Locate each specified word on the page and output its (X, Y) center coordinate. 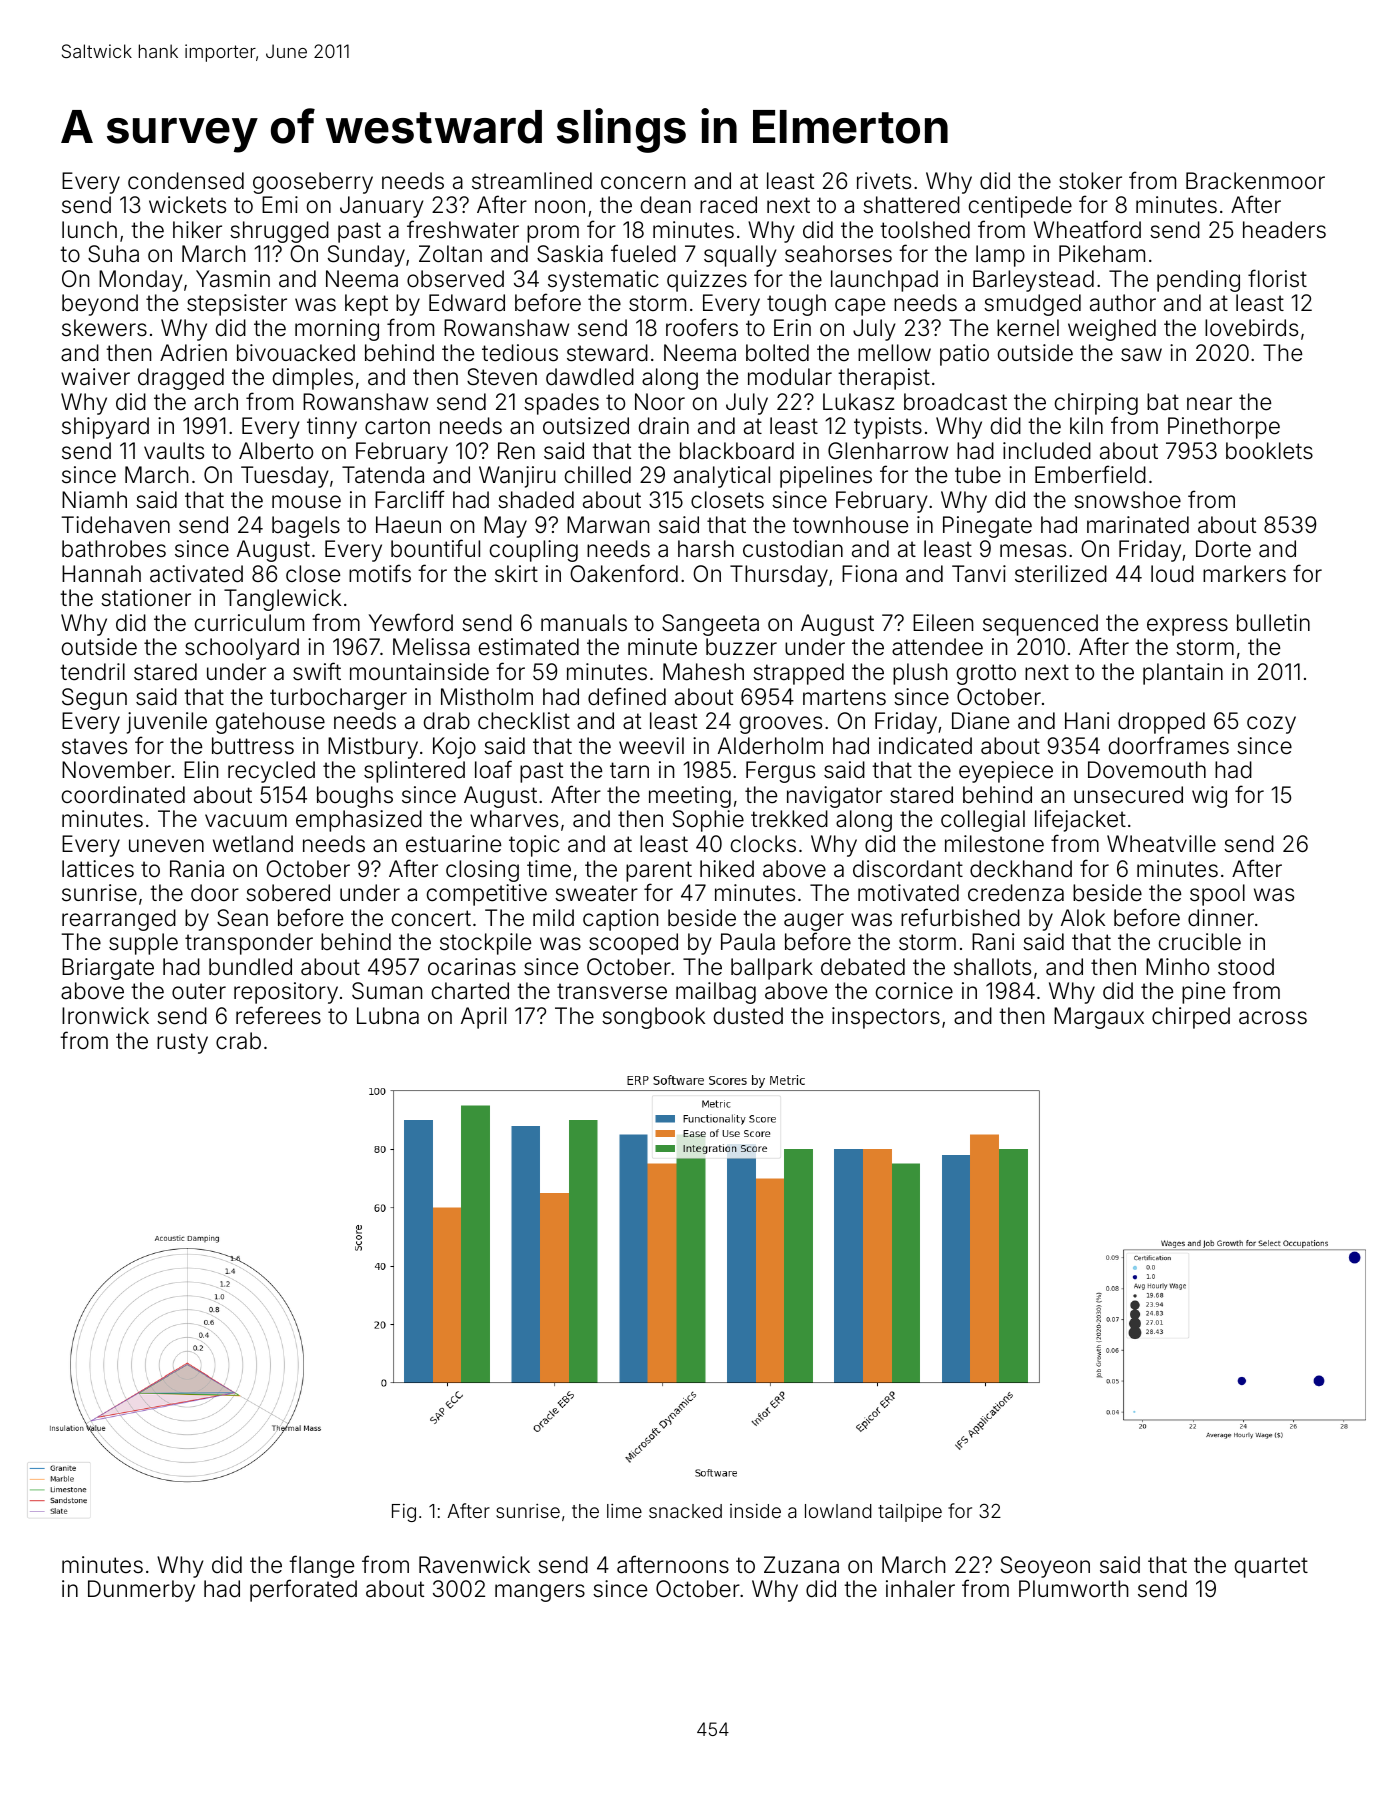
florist (1277, 278)
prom (553, 234)
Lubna (388, 1016)
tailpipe (910, 1513)
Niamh (94, 500)
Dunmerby (141, 1591)
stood (1246, 967)
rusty (182, 1043)
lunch (89, 229)
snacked (685, 1511)
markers (1244, 574)
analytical (722, 477)
